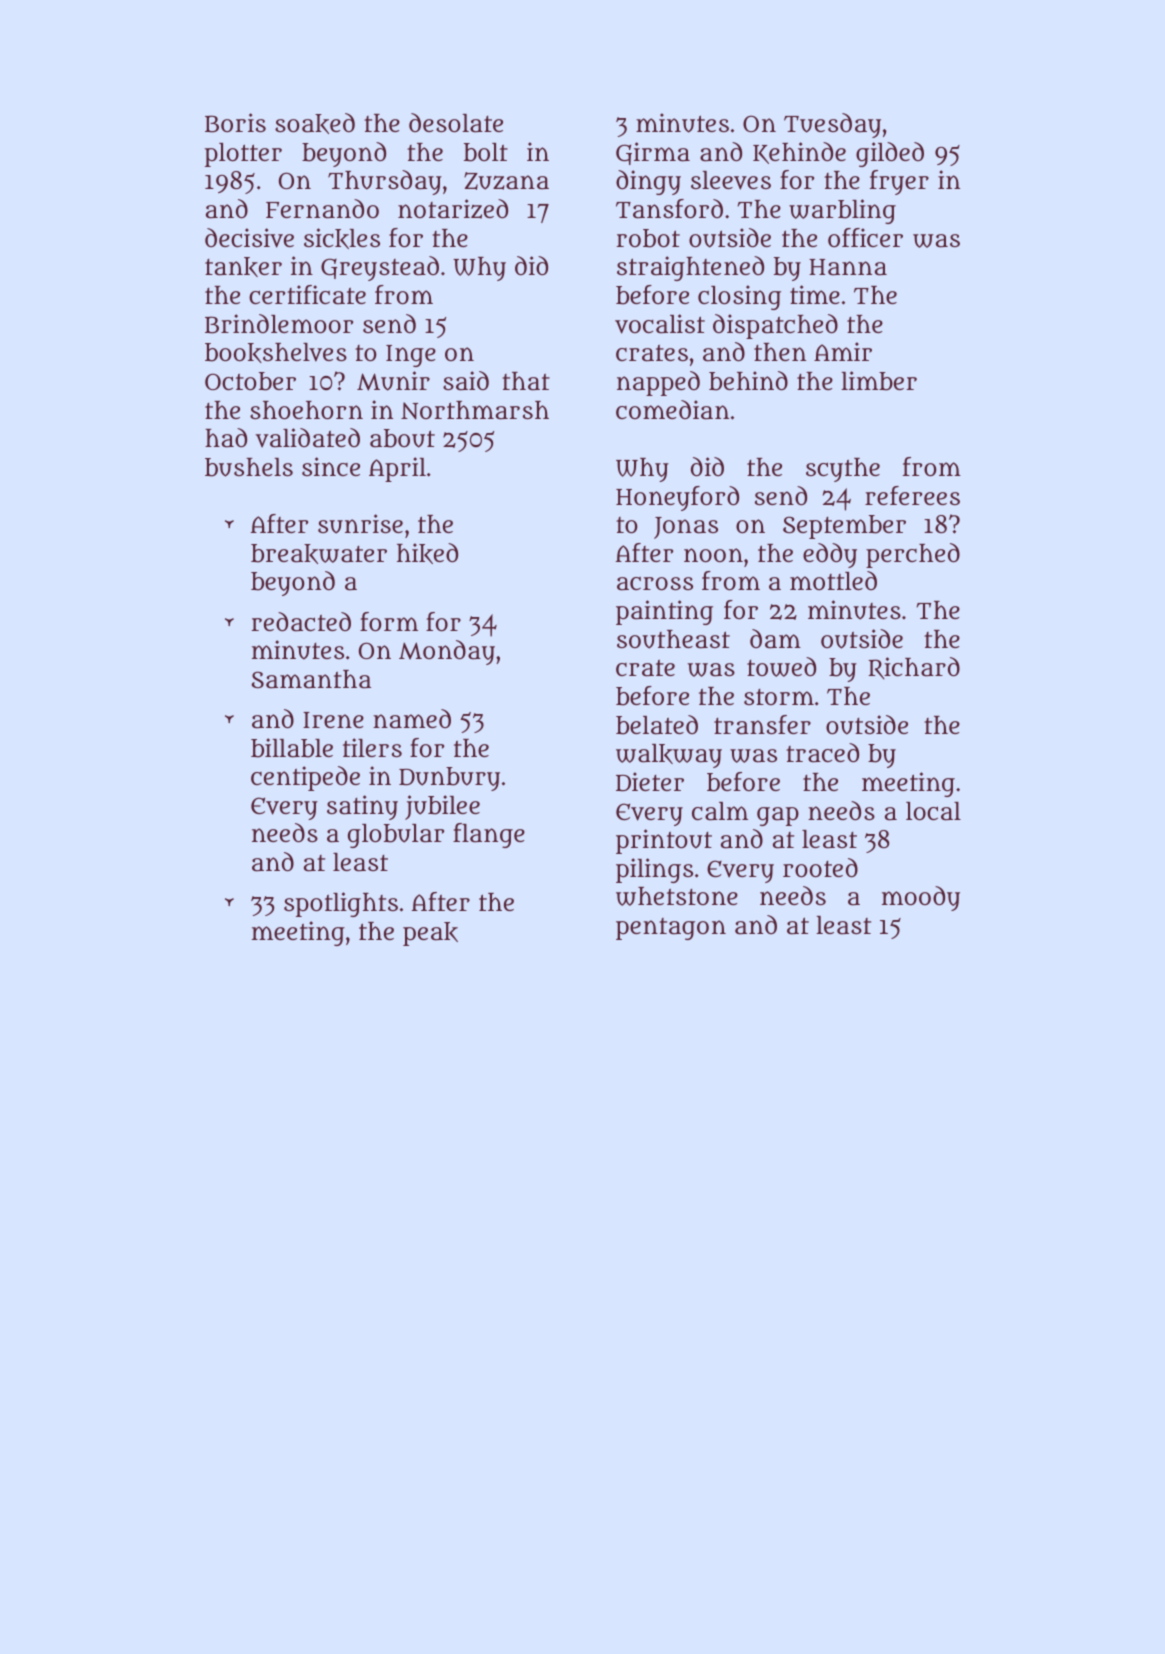  I want to click on Honeyford, so click(677, 498).
